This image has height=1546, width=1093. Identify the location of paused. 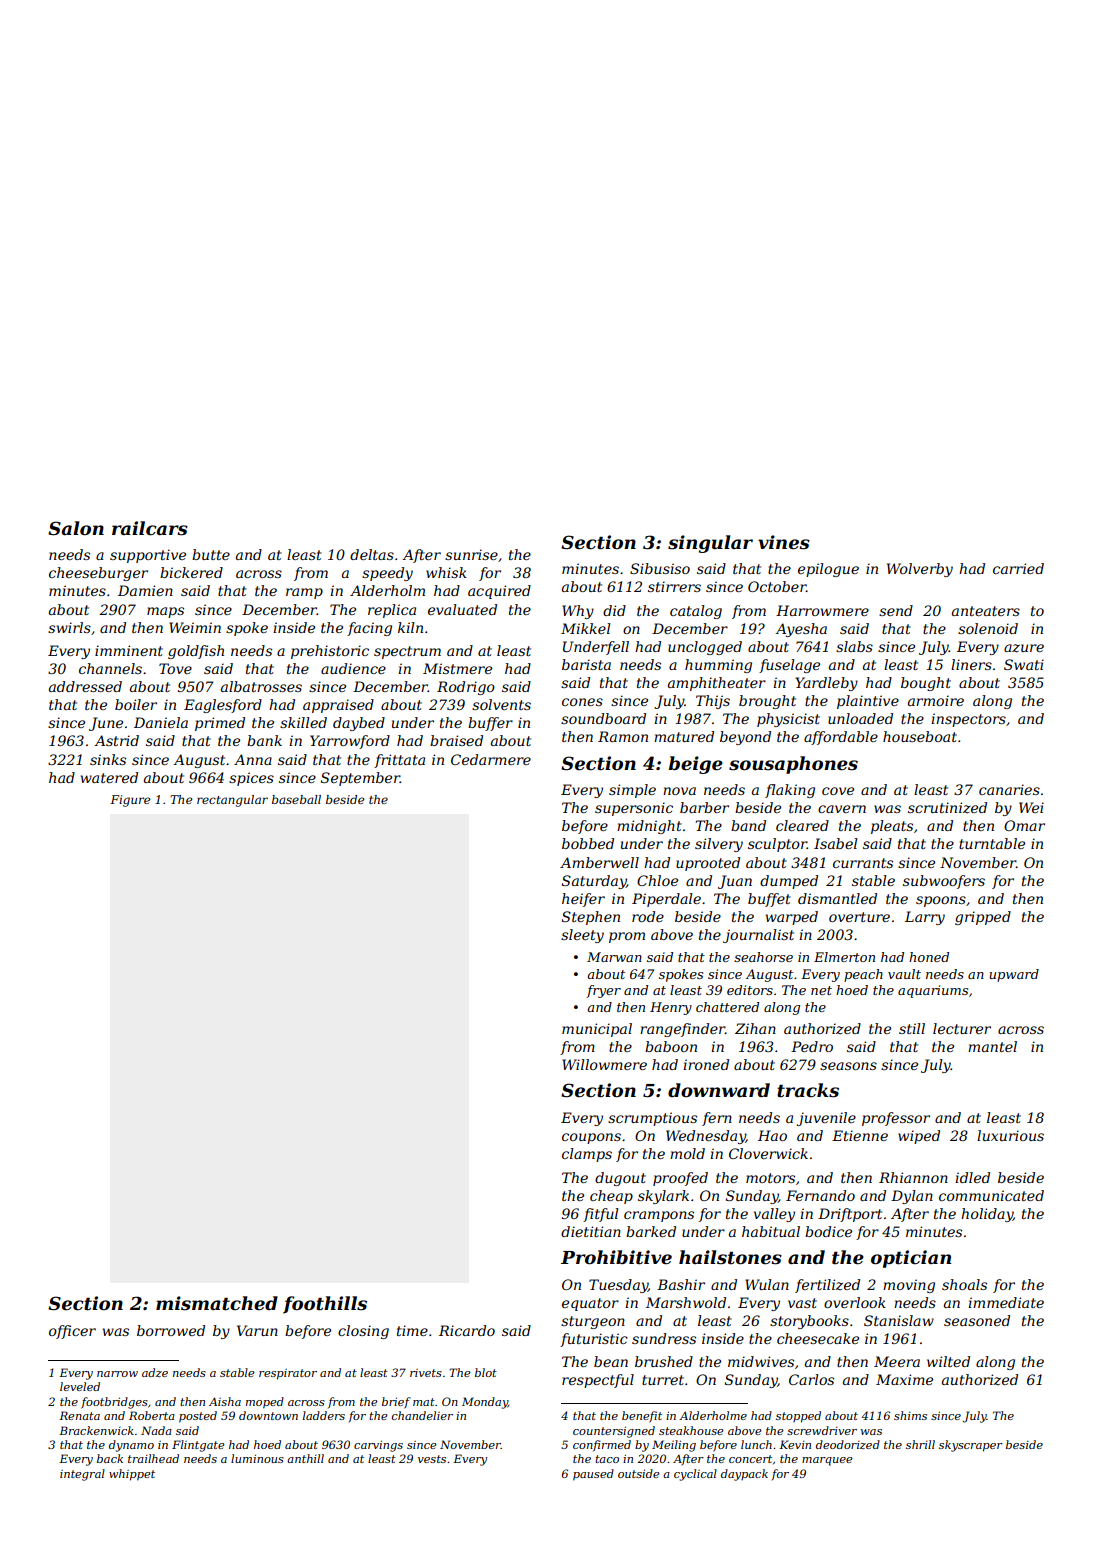
(593, 1475).
